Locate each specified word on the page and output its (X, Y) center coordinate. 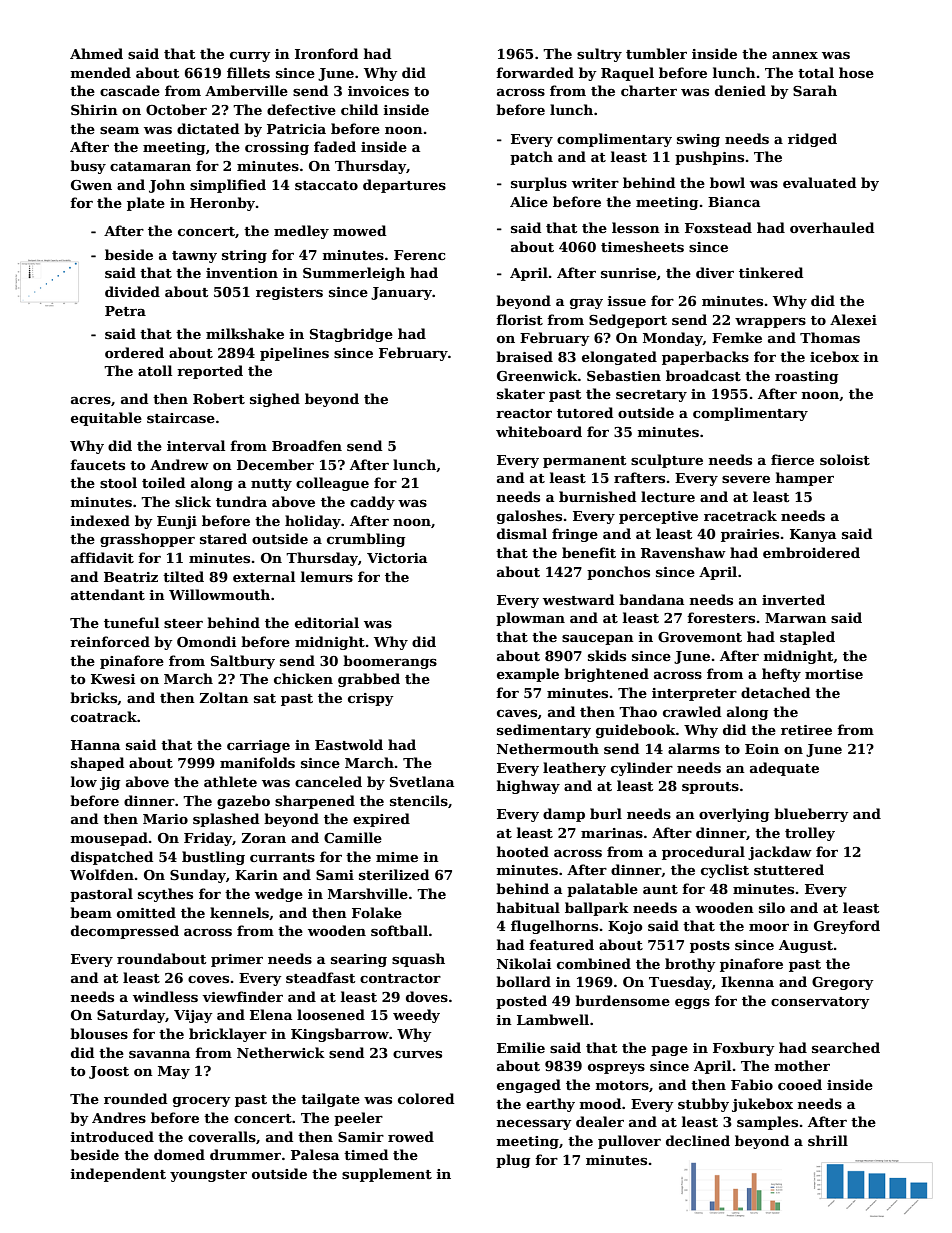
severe (746, 479)
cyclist (725, 871)
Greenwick (537, 375)
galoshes (529, 517)
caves (517, 713)
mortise (834, 674)
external (264, 576)
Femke (737, 337)
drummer (245, 1154)
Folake (377, 912)
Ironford (326, 53)
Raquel (627, 74)
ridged (812, 140)
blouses (99, 1033)
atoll (155, 370)
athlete (230, 781)
